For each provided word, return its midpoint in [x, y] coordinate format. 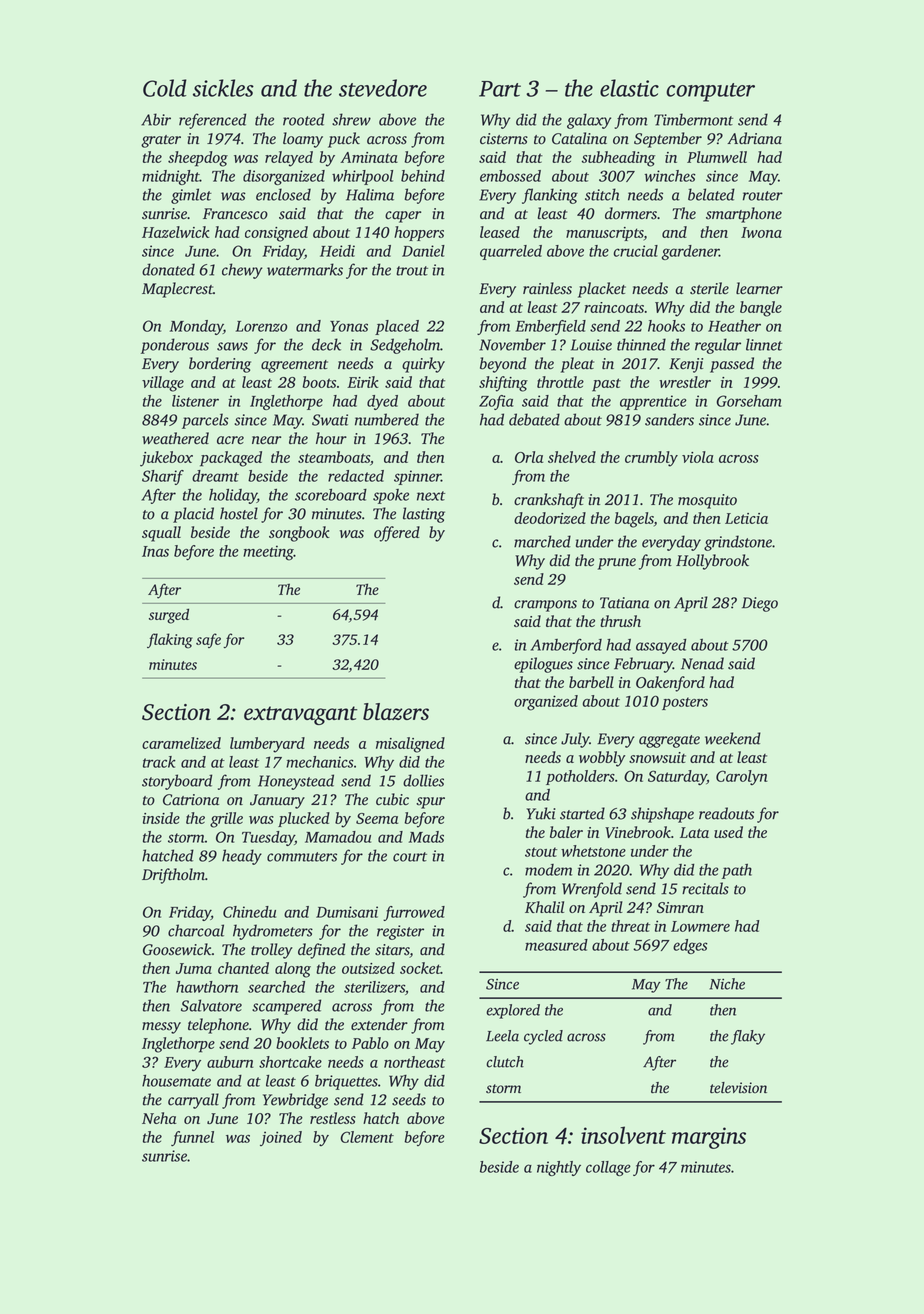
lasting [424, 515]
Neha [159, 1118]
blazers [396, 711]
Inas [155, 551]
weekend [733, 738]
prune [617, 564]
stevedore [383, 88]
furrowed [414, 913]
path [737, 871]
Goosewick [177, 949]
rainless [547, 288]
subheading [618, 159]
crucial [635, 251]
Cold [165, 88]
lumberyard [267, 745]
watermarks [305, 269]
